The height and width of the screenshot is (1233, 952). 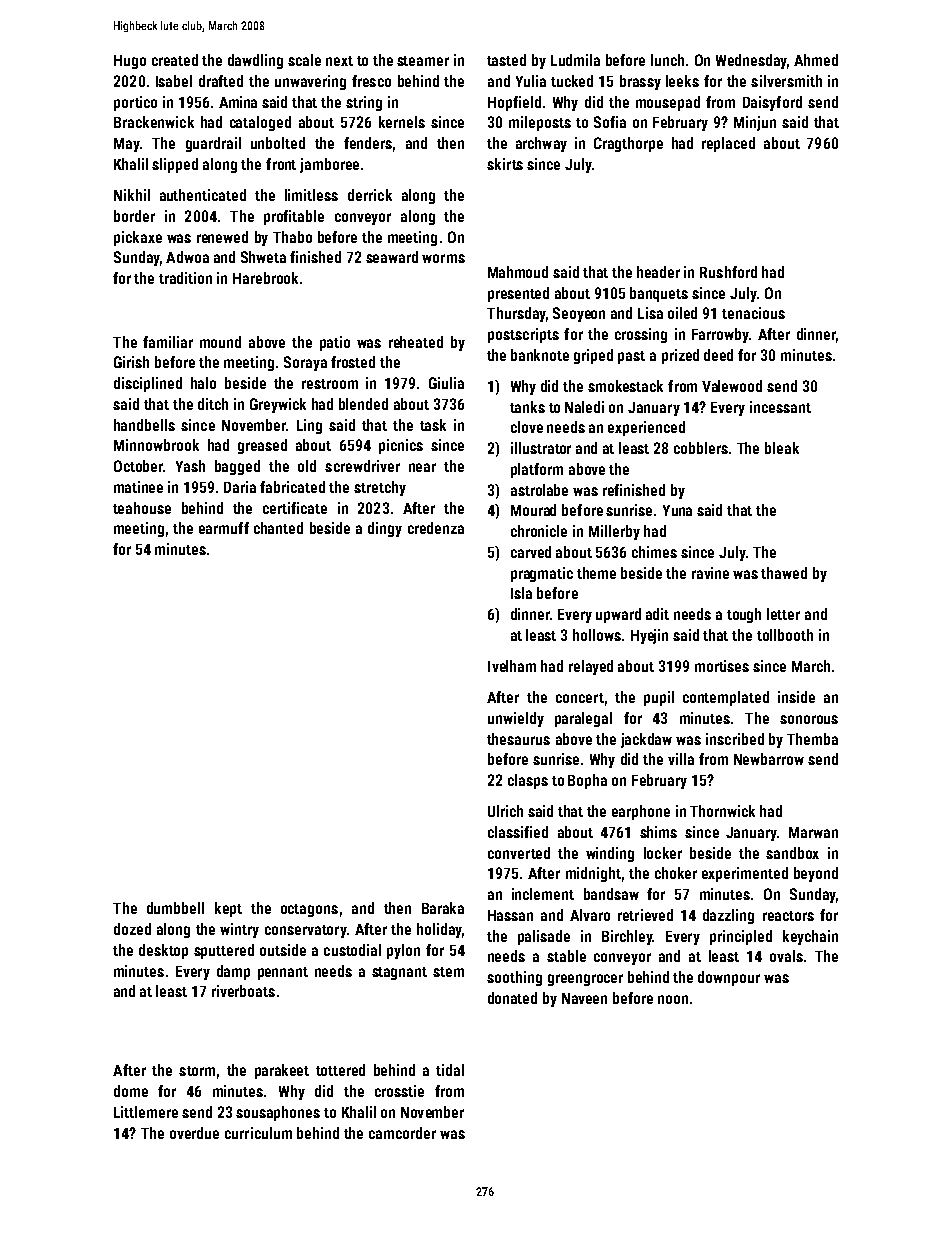 What do you see at coordinates (309, 910) in the screenshot?
I see `octagons` at bounding box center [309, 910].
